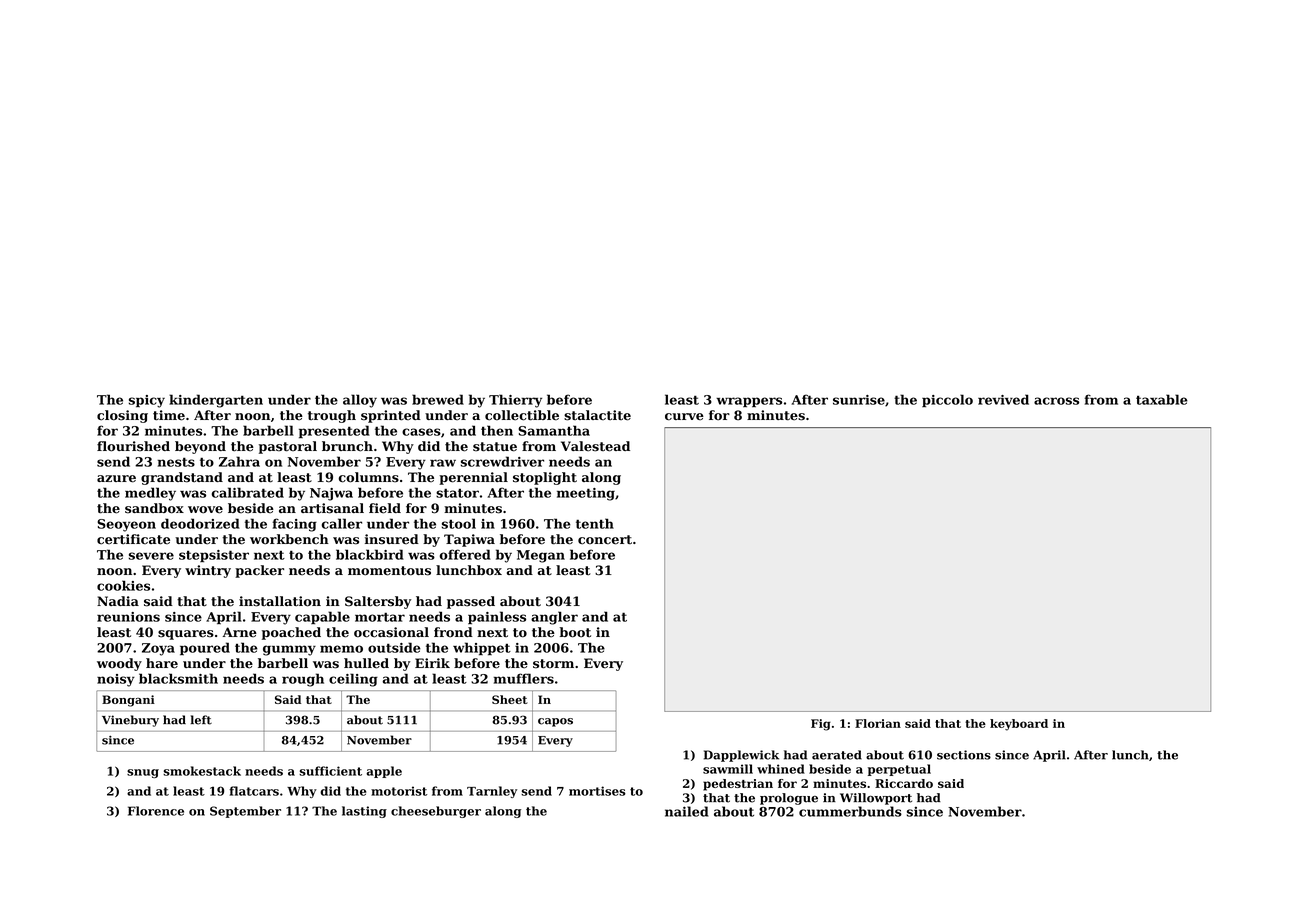 The width and height of the image is (1308, 924). Describe the element at coordinates (850, 811) in the image. I see `cummerbunds` at that location.
